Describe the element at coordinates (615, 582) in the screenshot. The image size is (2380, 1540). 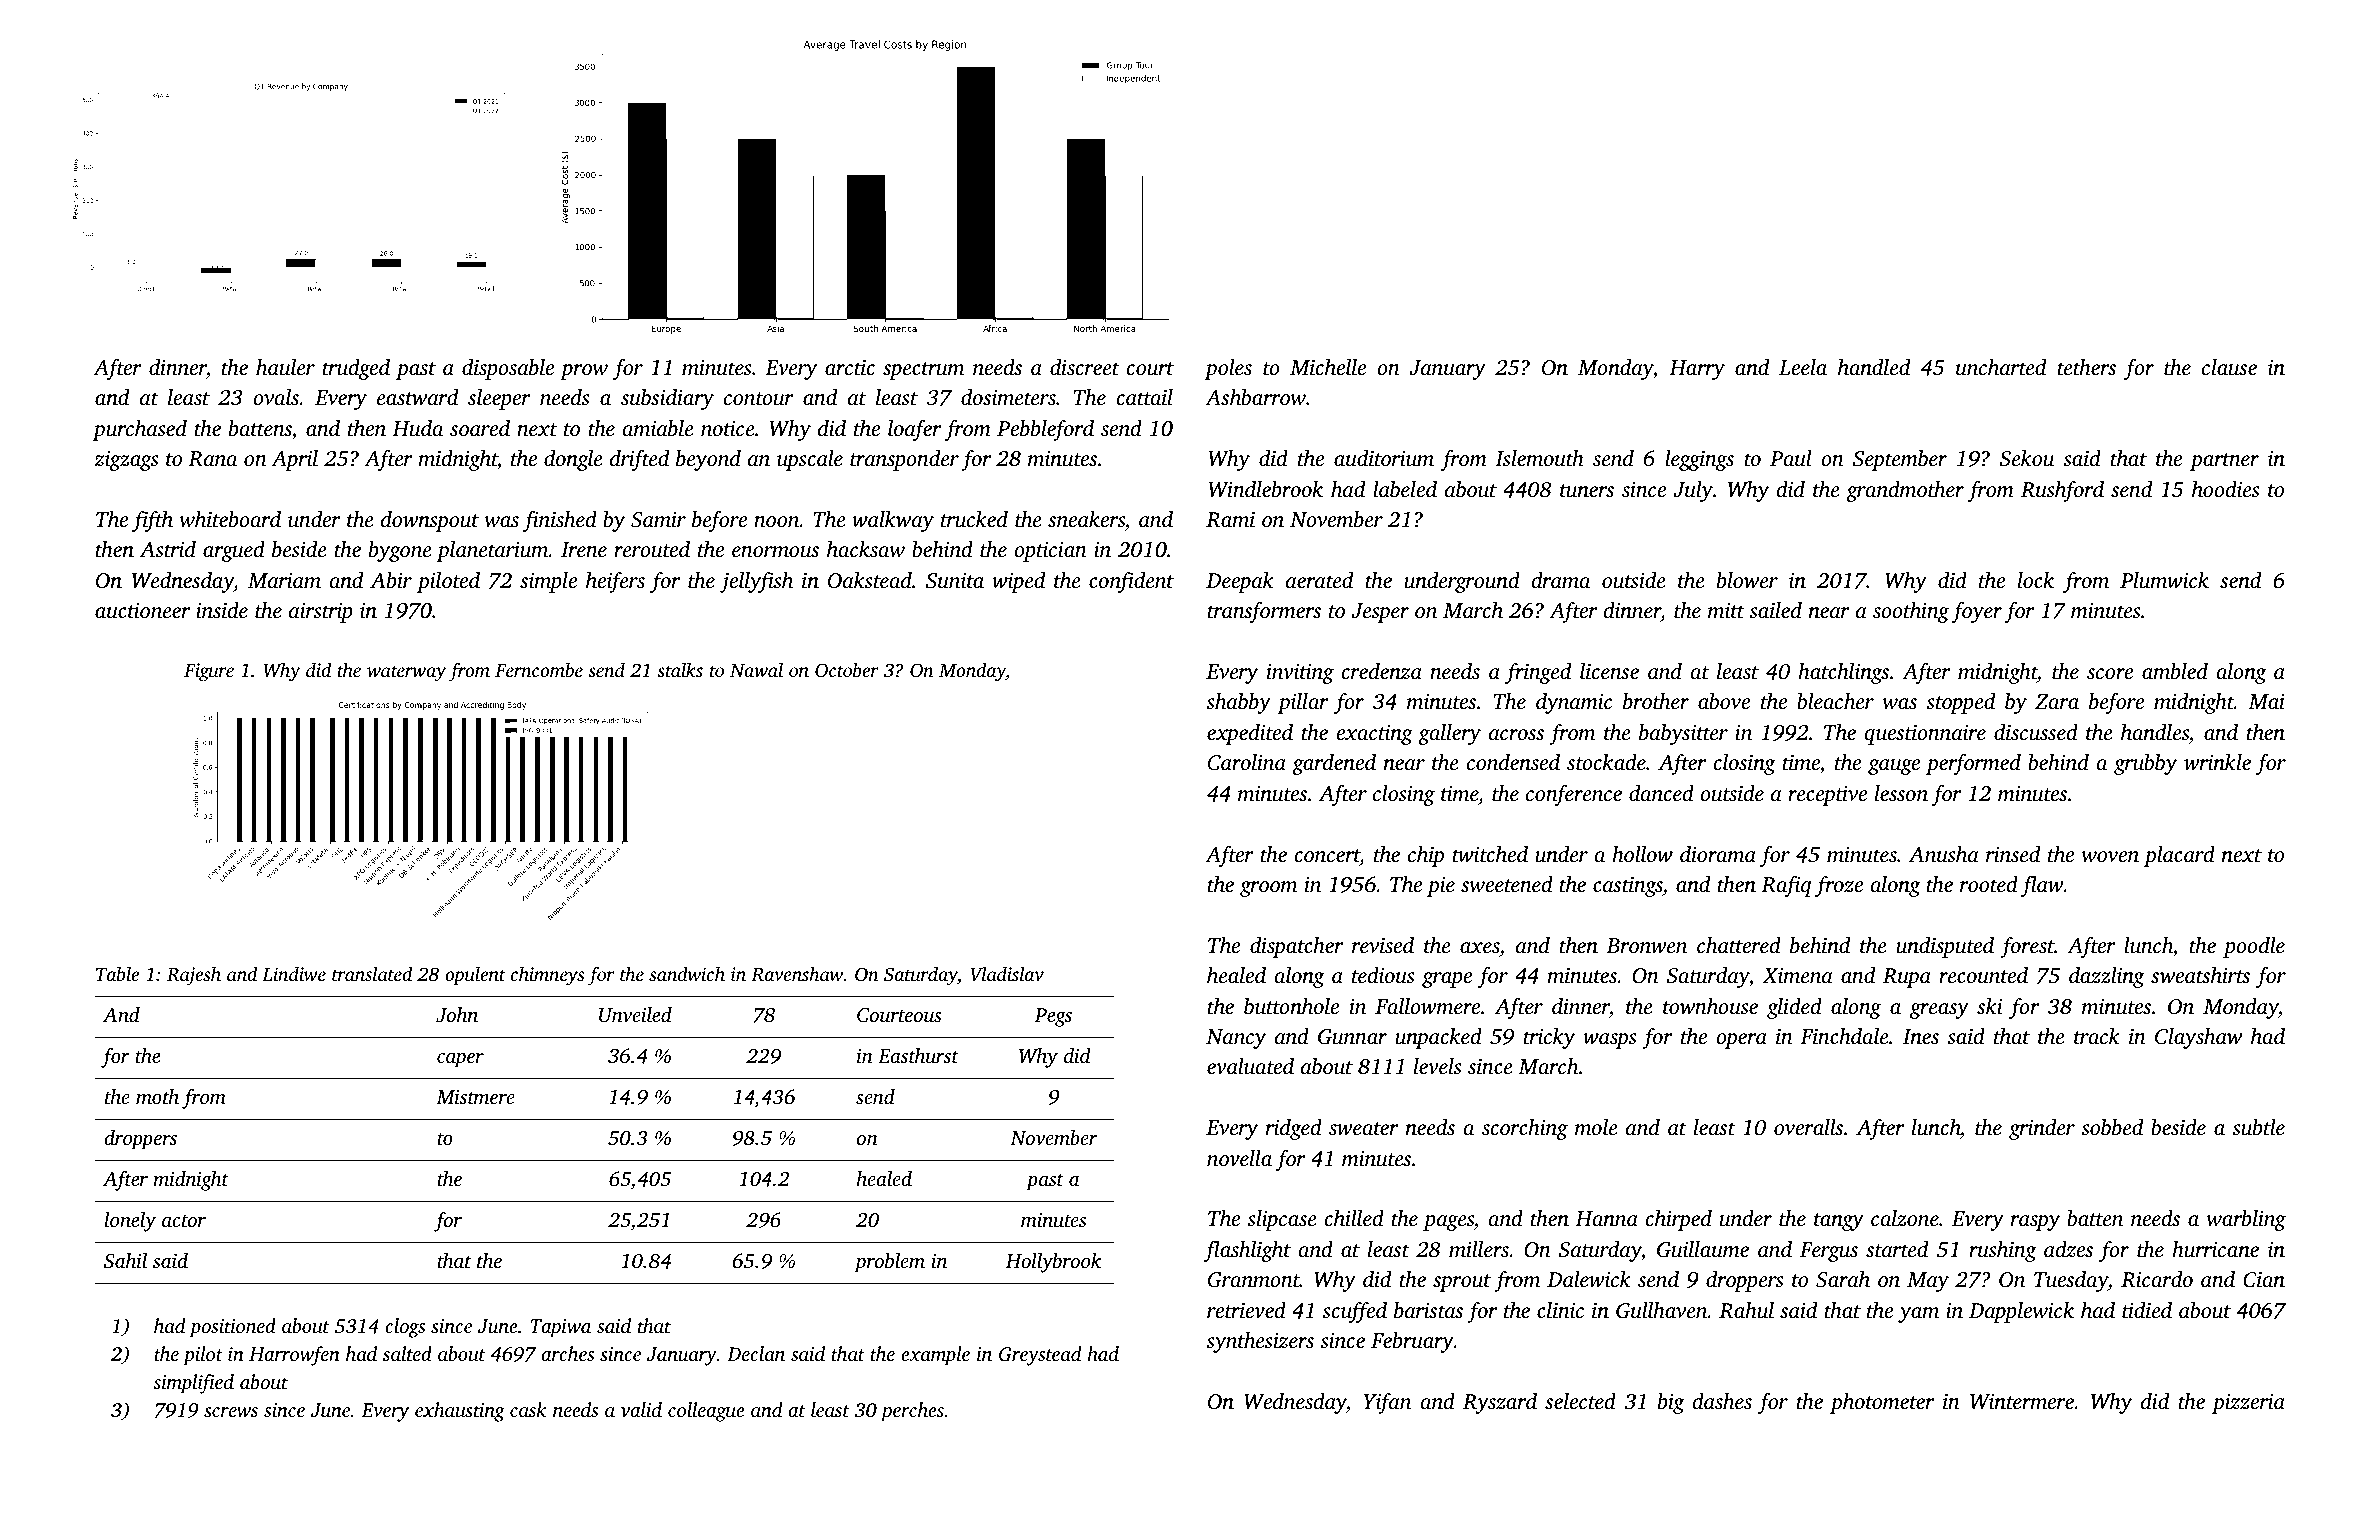
I see `heifers` at that location.
